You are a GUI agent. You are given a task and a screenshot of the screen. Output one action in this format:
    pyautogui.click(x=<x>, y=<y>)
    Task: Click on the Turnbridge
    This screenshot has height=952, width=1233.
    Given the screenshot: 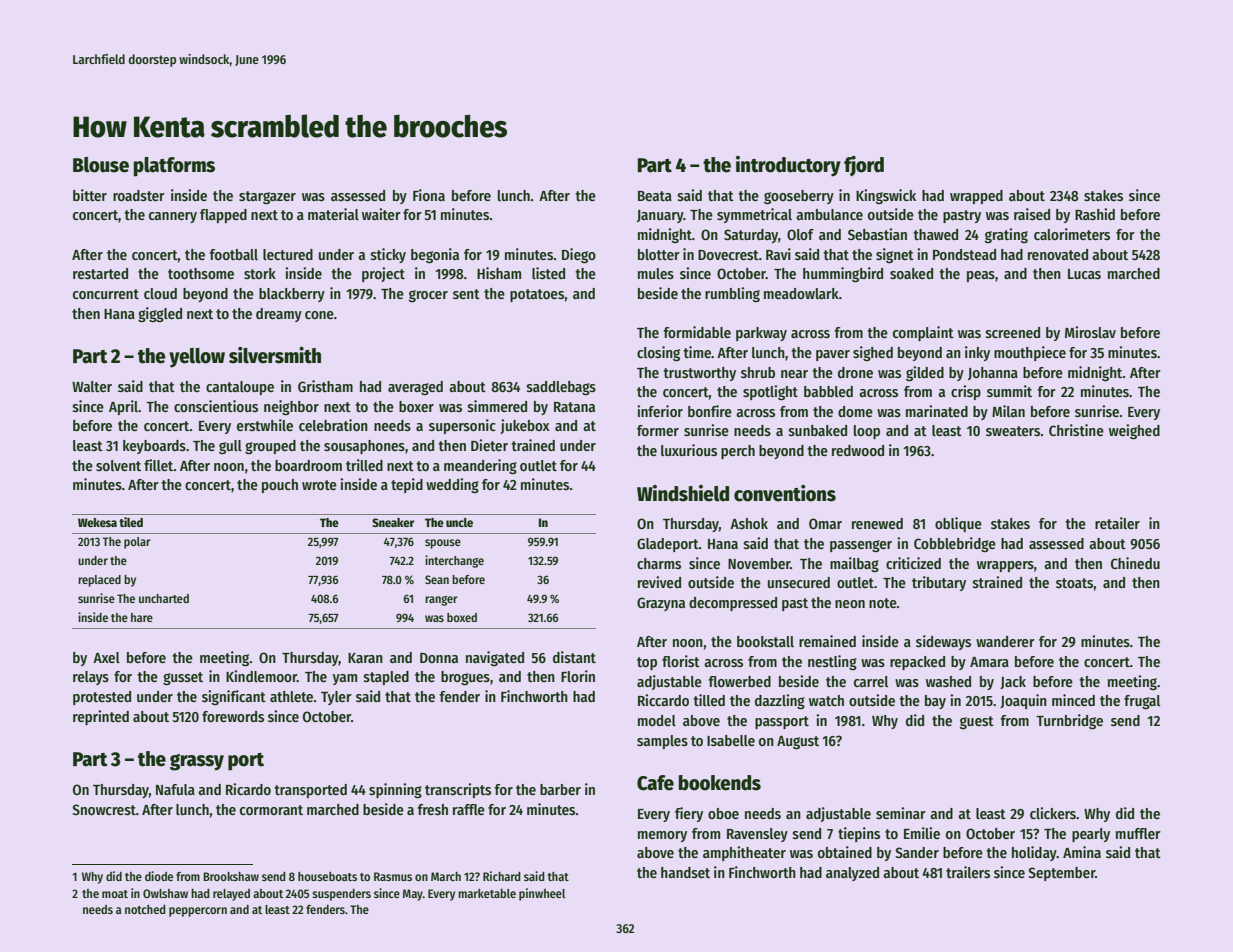 What is the action you would take?
    pyautogui.click(x=1069, y=722)
